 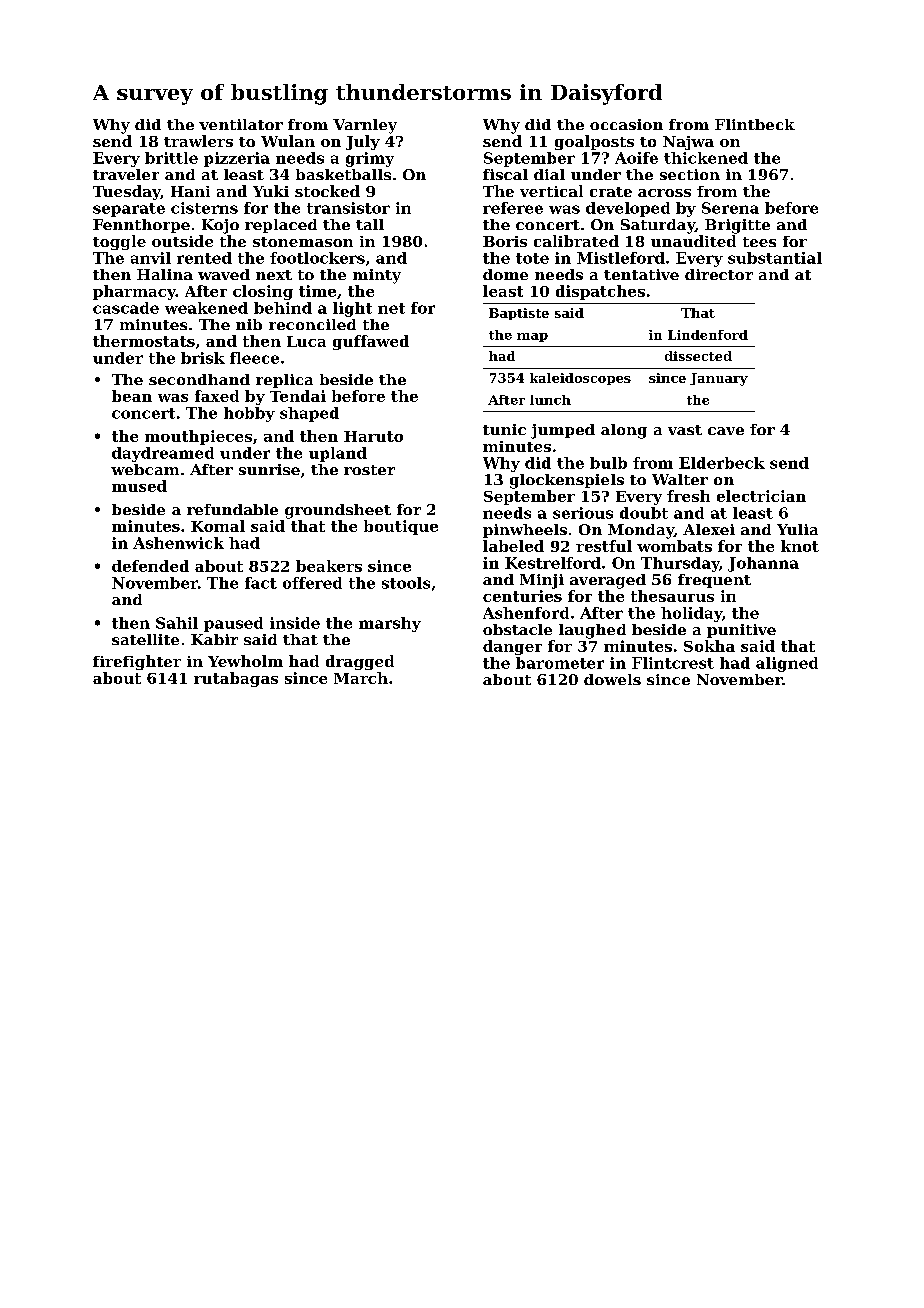 What do you see at coordinates (698, 356) in the screenshot?
I see `dissected` at bounding box center [698, 356].
